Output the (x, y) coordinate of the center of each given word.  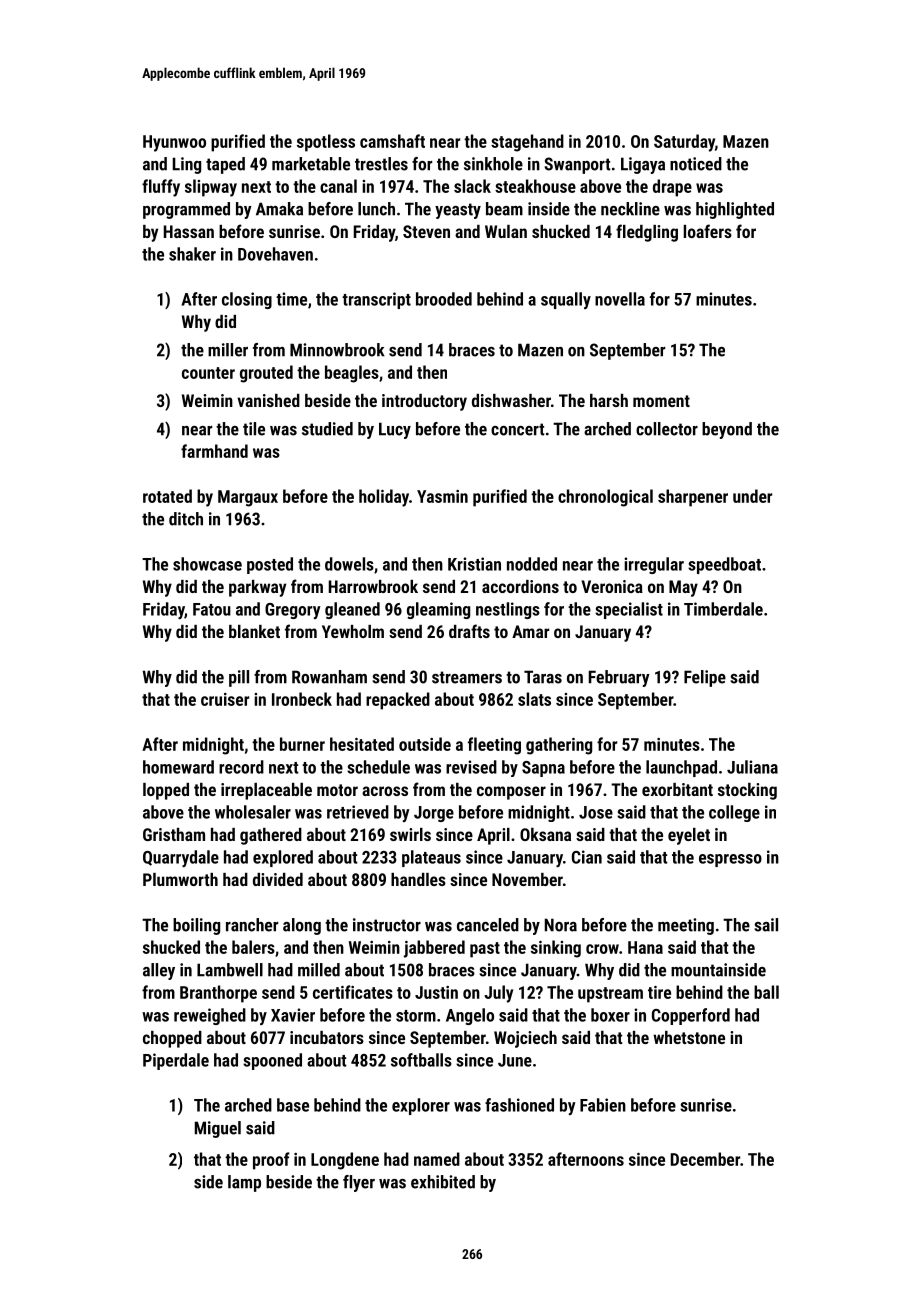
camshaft (392, 141)
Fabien (603, 1105)
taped (225, 165)
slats (534, 699)
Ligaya (643, 165)
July (498, 994)
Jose (596, 812)
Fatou (212, 609)
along (302, 926)
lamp (244, 1183)
